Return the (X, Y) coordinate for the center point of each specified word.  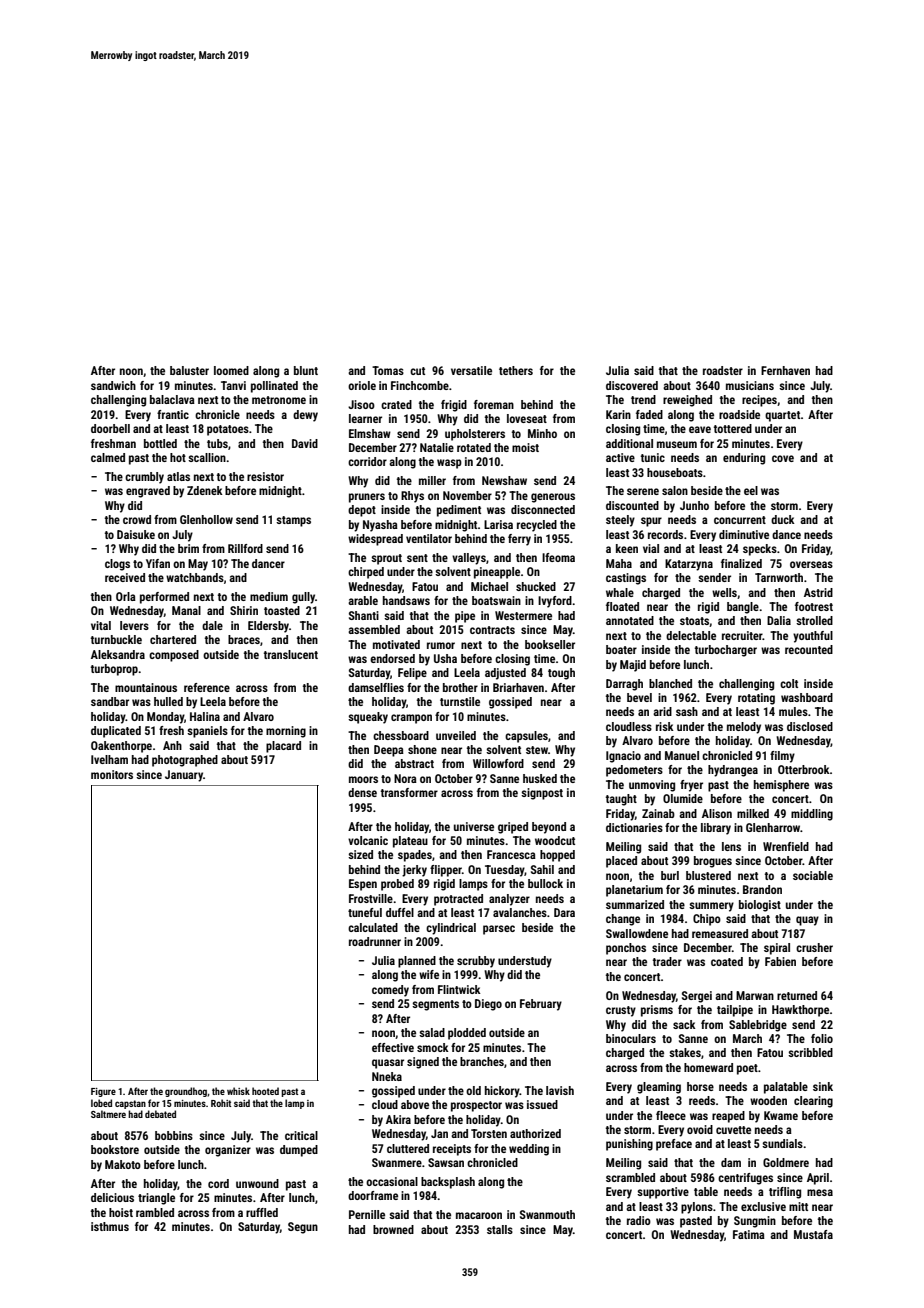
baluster (189, 370)
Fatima (749, 1234)
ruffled (262, 1212)
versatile (471, 370)
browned (393, 1229)
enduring (744, 459)
